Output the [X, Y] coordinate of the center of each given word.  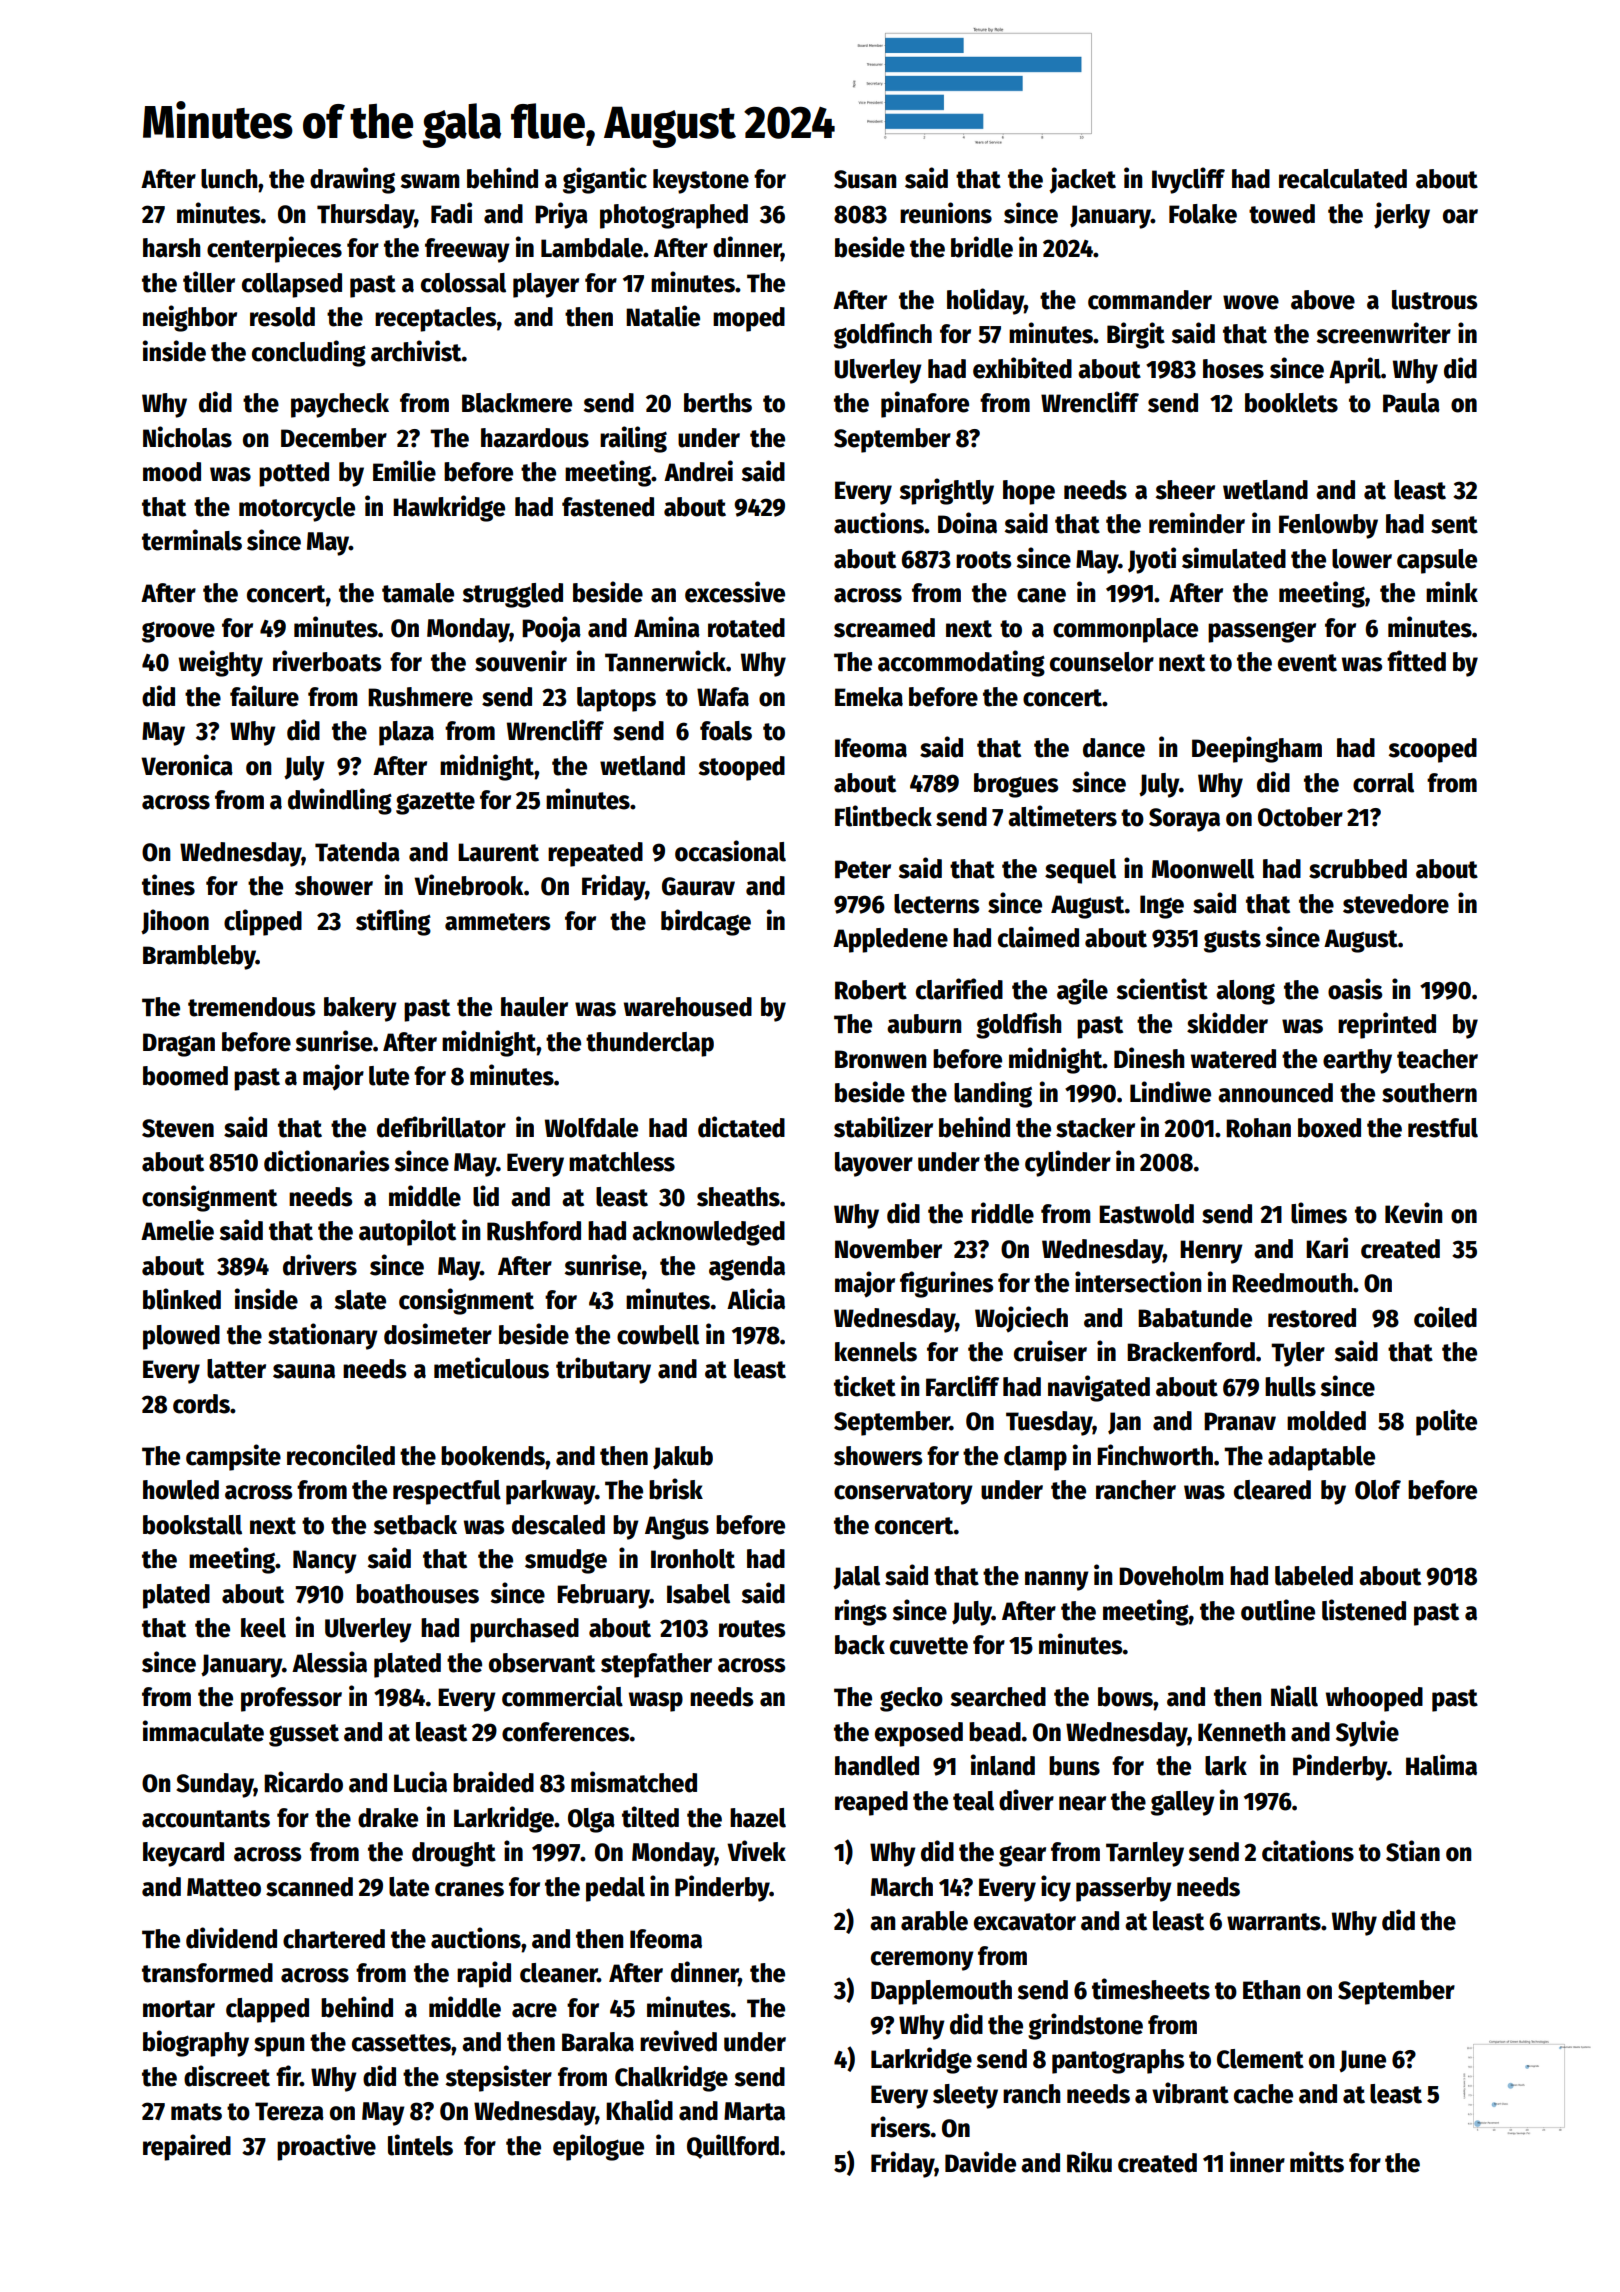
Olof [1378, 1490]
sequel [1080, 871]
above [1323, 300]
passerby [1124, 1889]
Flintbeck [883, 816]
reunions [946, 213]
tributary [603, 1370]
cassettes [401, 2043]
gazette [435, 803]
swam [430, 181]
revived [678, 2041]
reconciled [341, 1455]
